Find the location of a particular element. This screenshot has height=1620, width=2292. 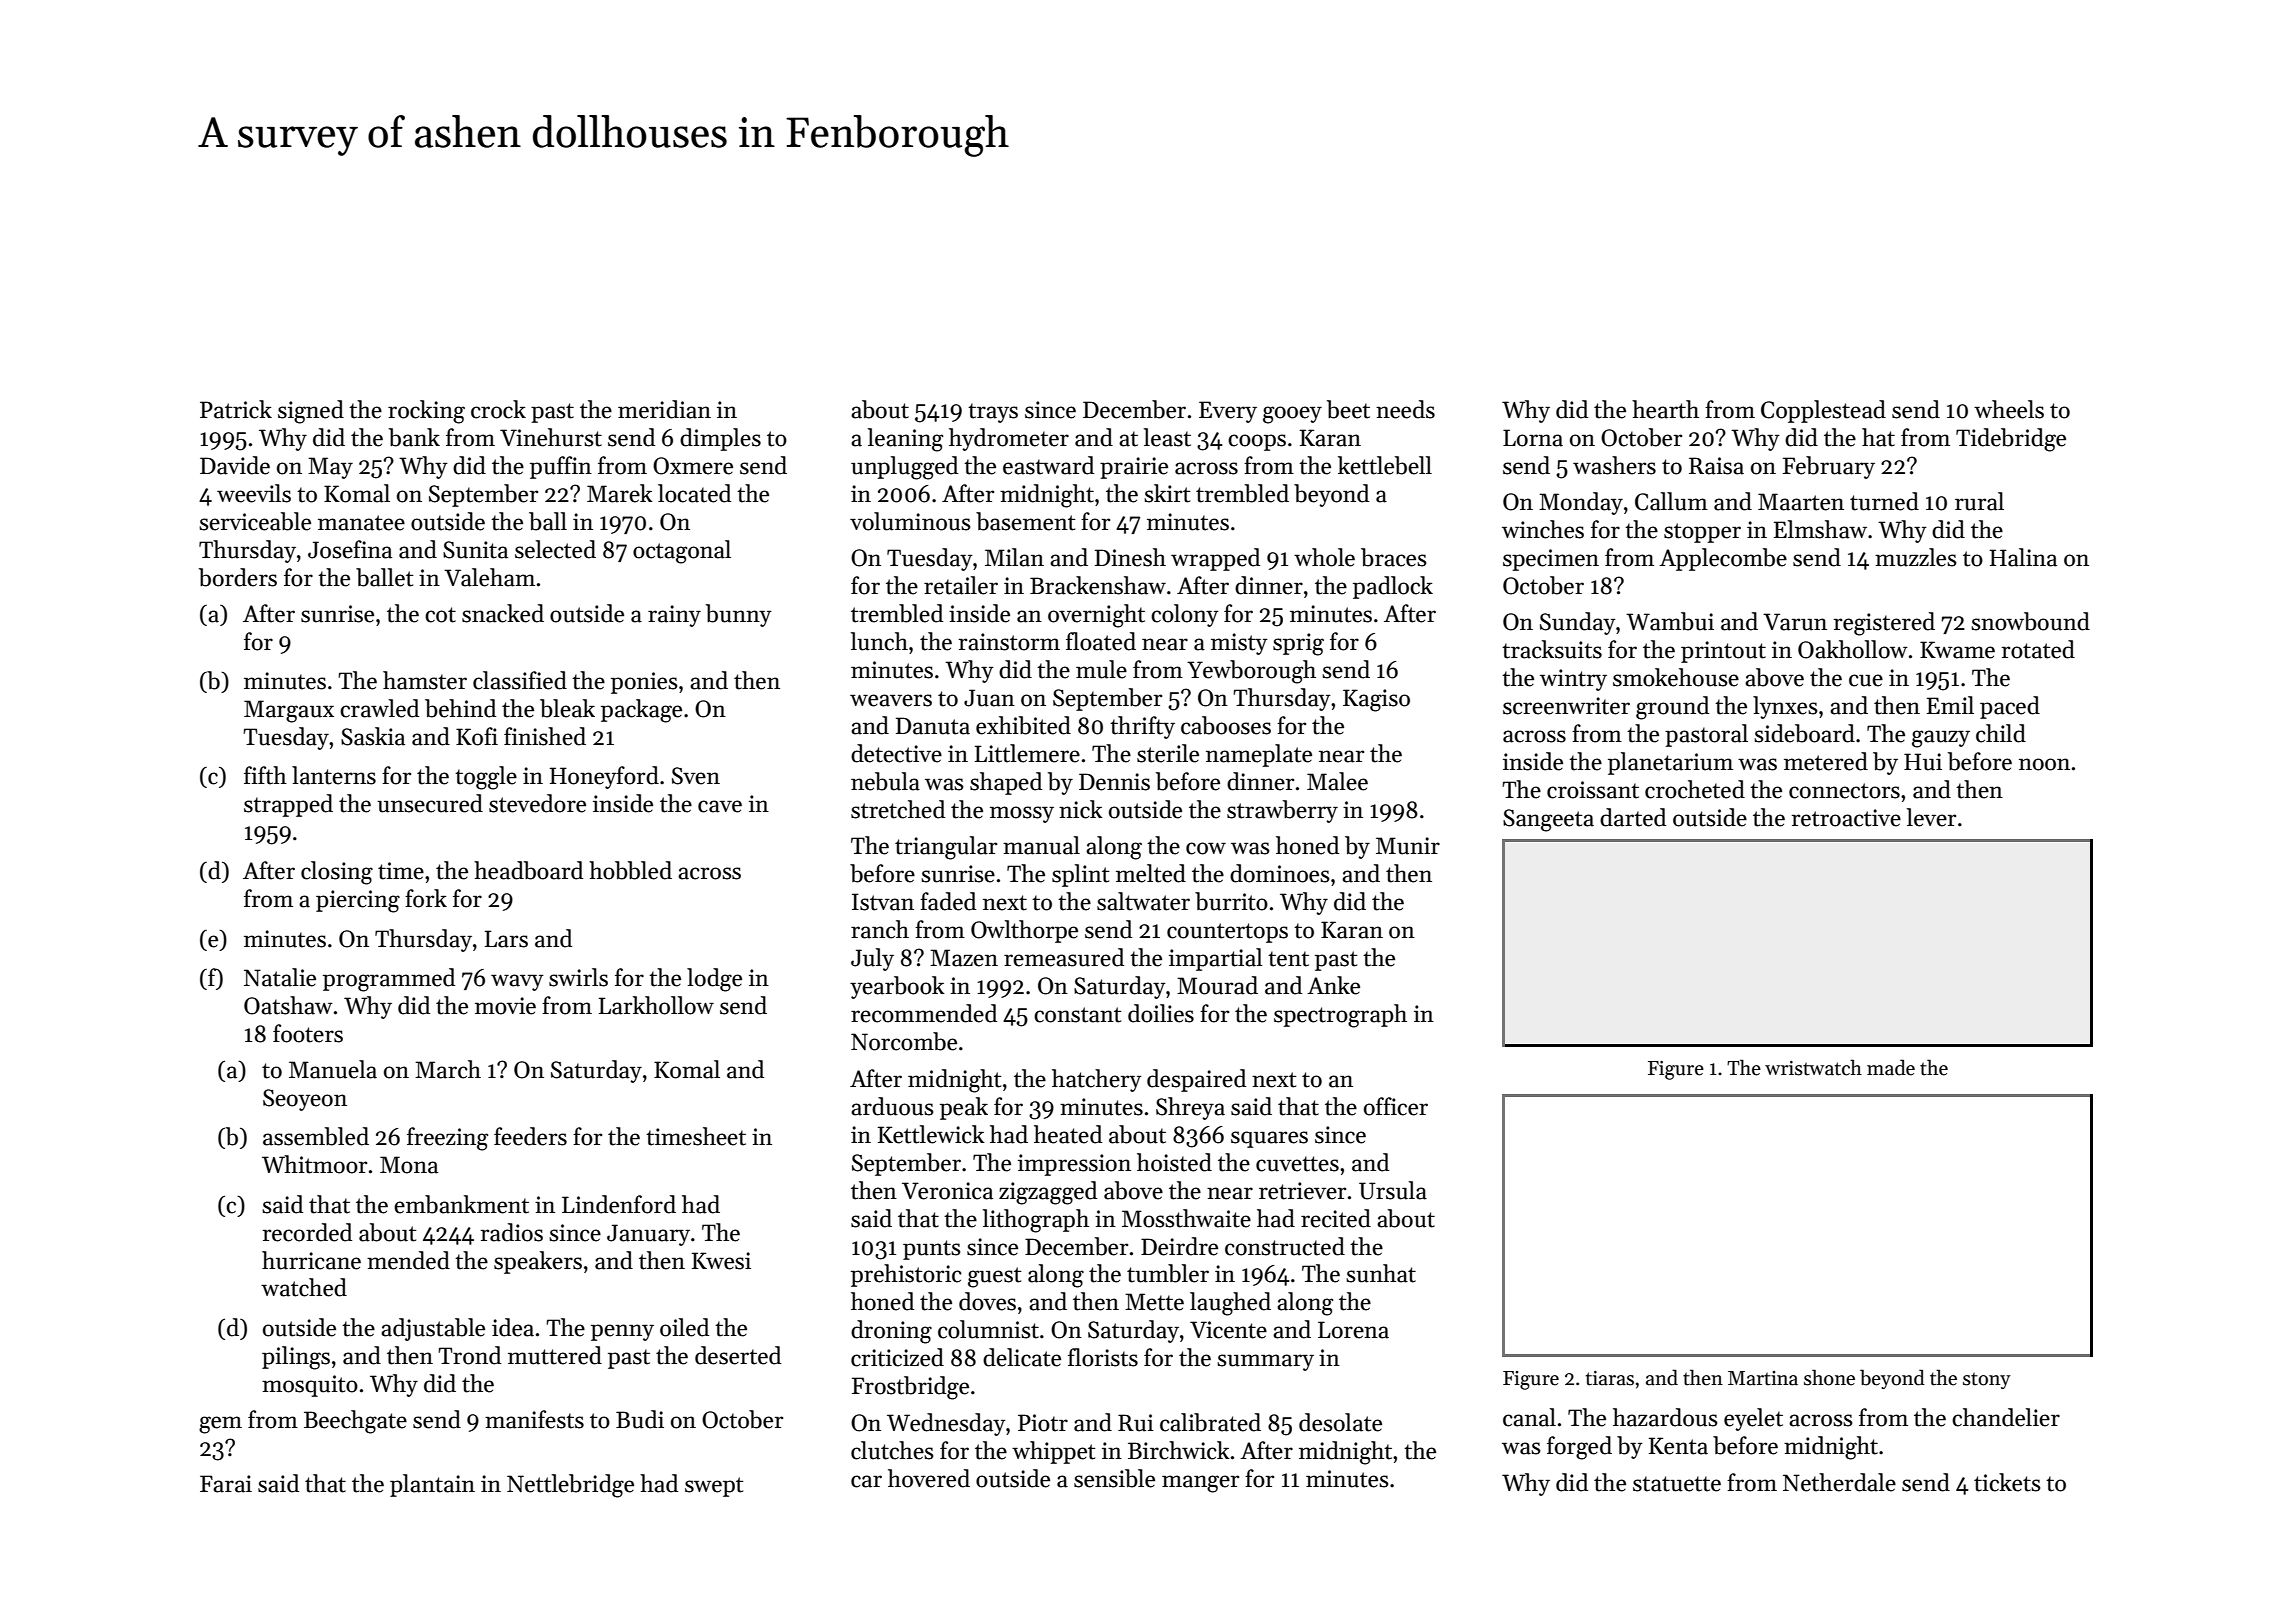

recorded is located at coordinates (307, 1232).
